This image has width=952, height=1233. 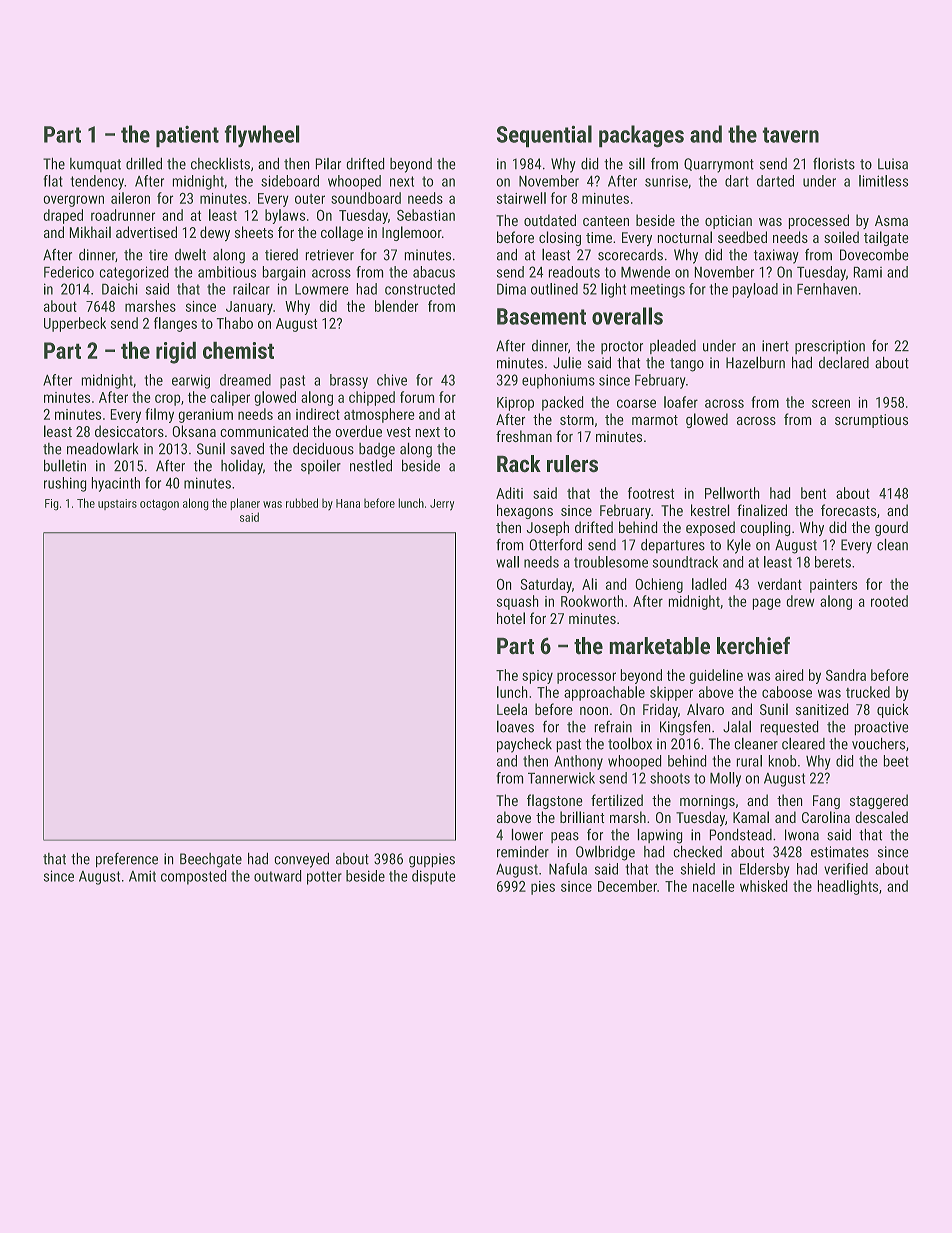 What do you see at coordinates (698, 869) in the image?
I see `shield` at bounding box center [698, 869].
